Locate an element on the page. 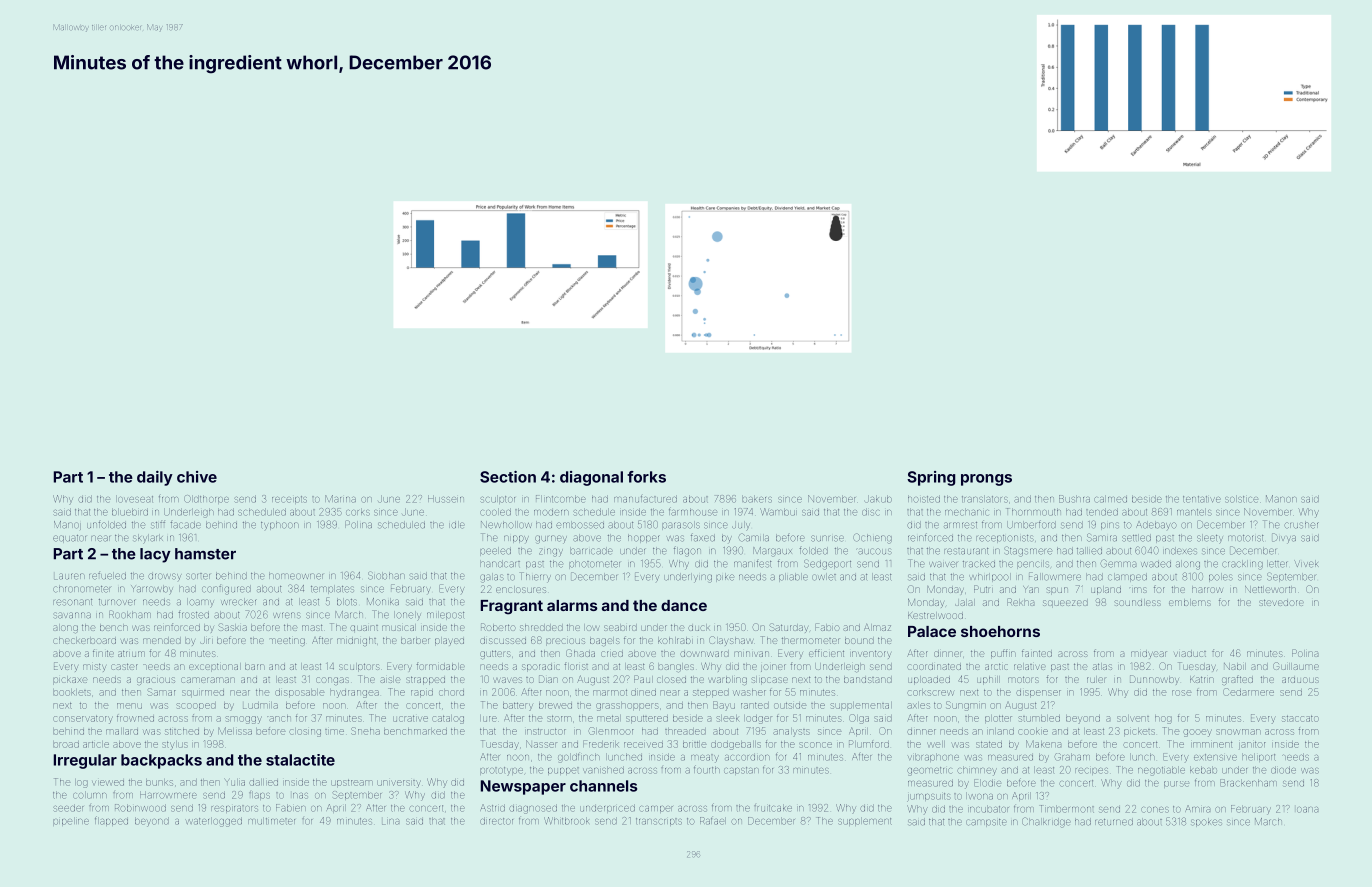 The image size is (1372, 887). forks is located at coordinates (646, 477).
